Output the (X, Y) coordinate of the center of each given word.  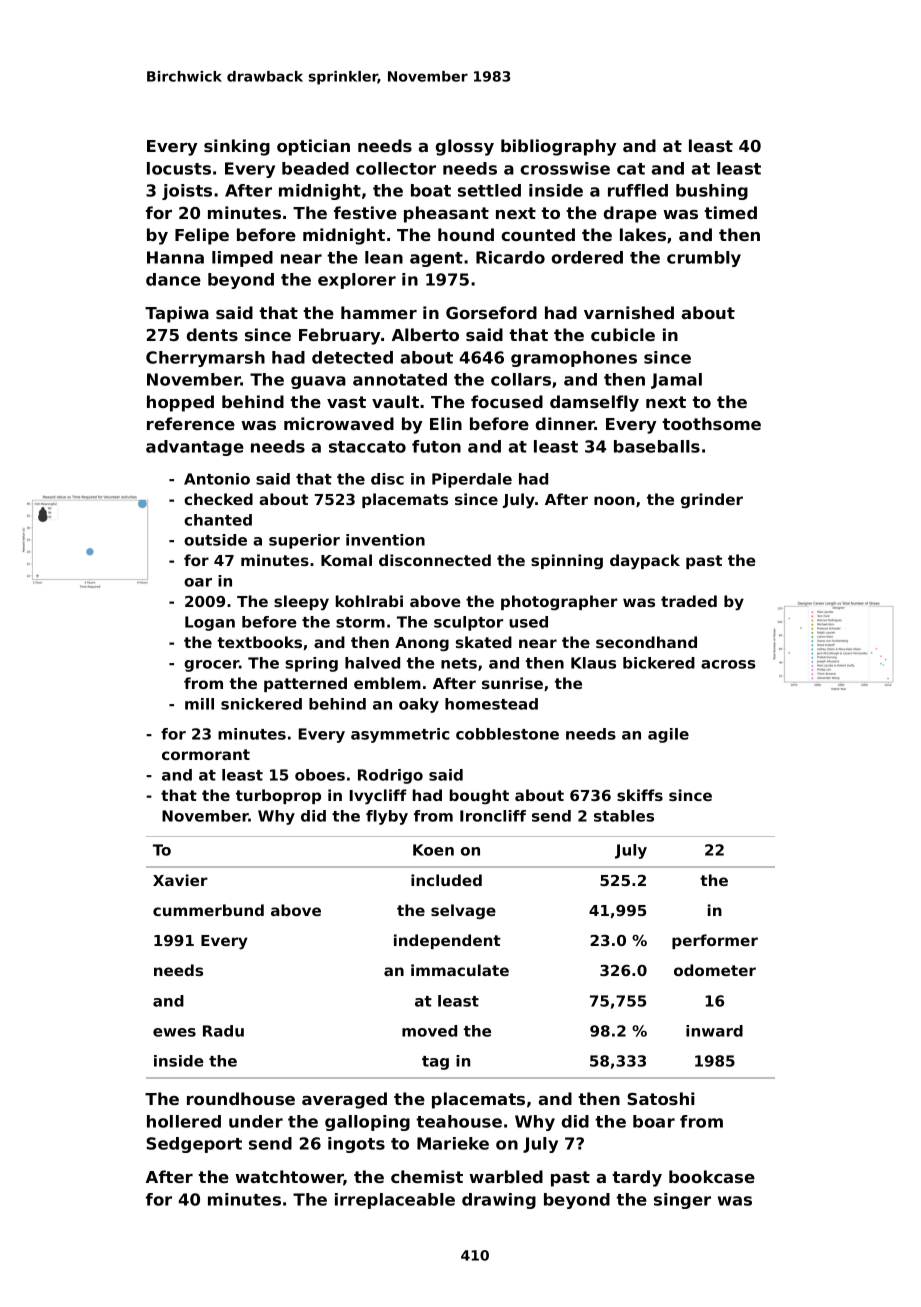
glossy (465, 147)
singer (682, 1201)
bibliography (558, 147)
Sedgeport (194, 1145)
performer (715, 941)
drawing (499, 1201)
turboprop (278, 796)
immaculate (460, 970)
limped (242, 259)
